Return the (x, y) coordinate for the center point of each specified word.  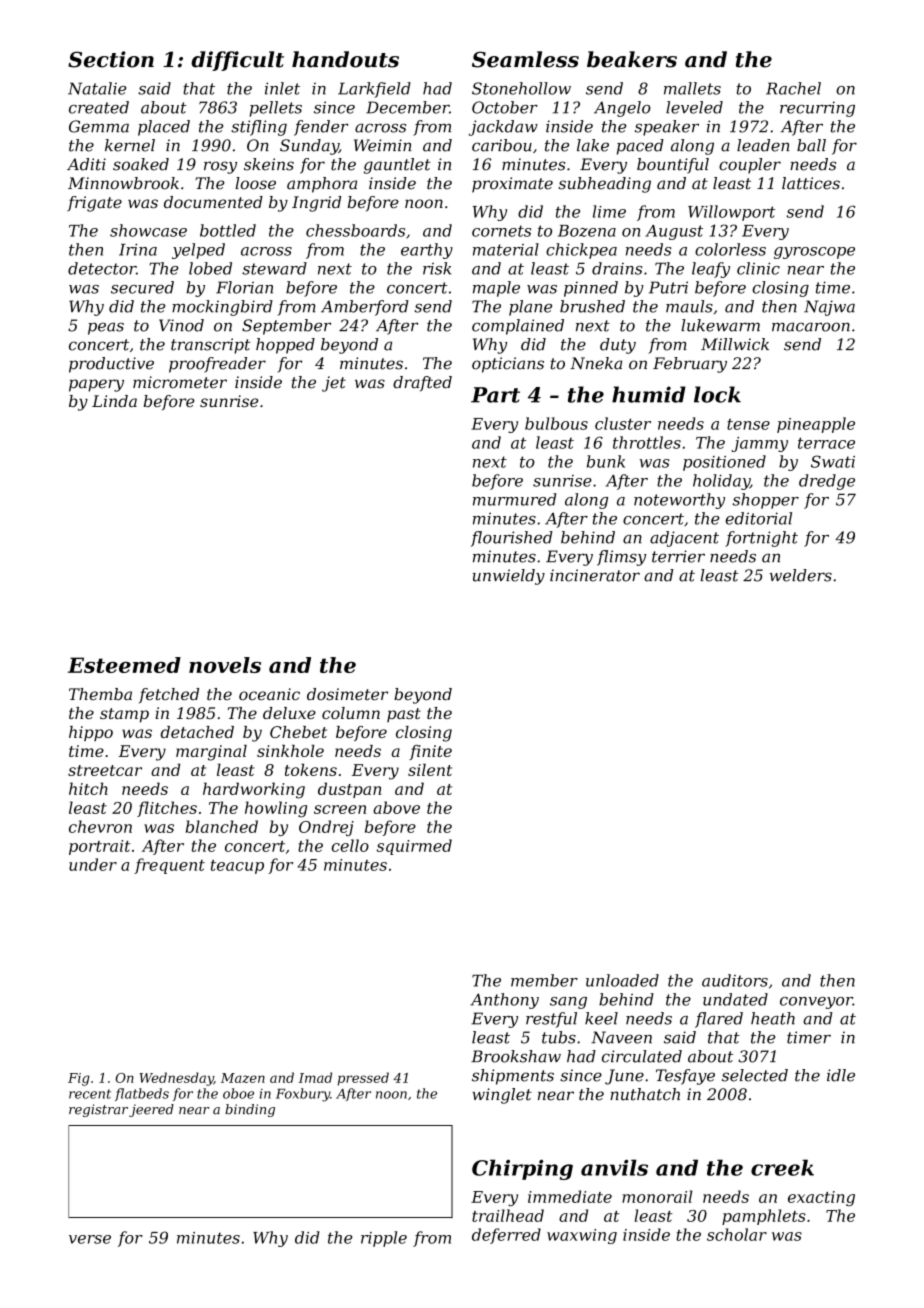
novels (225, 665)
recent (90, 1094)
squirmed (414, 847)
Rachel (793, 88)
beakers (632, 59)
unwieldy (509, 577)
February (690, 365)
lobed (210, 268)
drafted (422, 384)
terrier (678, 556)
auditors (735, 980)
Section (111, 59)
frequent (169, 866)
